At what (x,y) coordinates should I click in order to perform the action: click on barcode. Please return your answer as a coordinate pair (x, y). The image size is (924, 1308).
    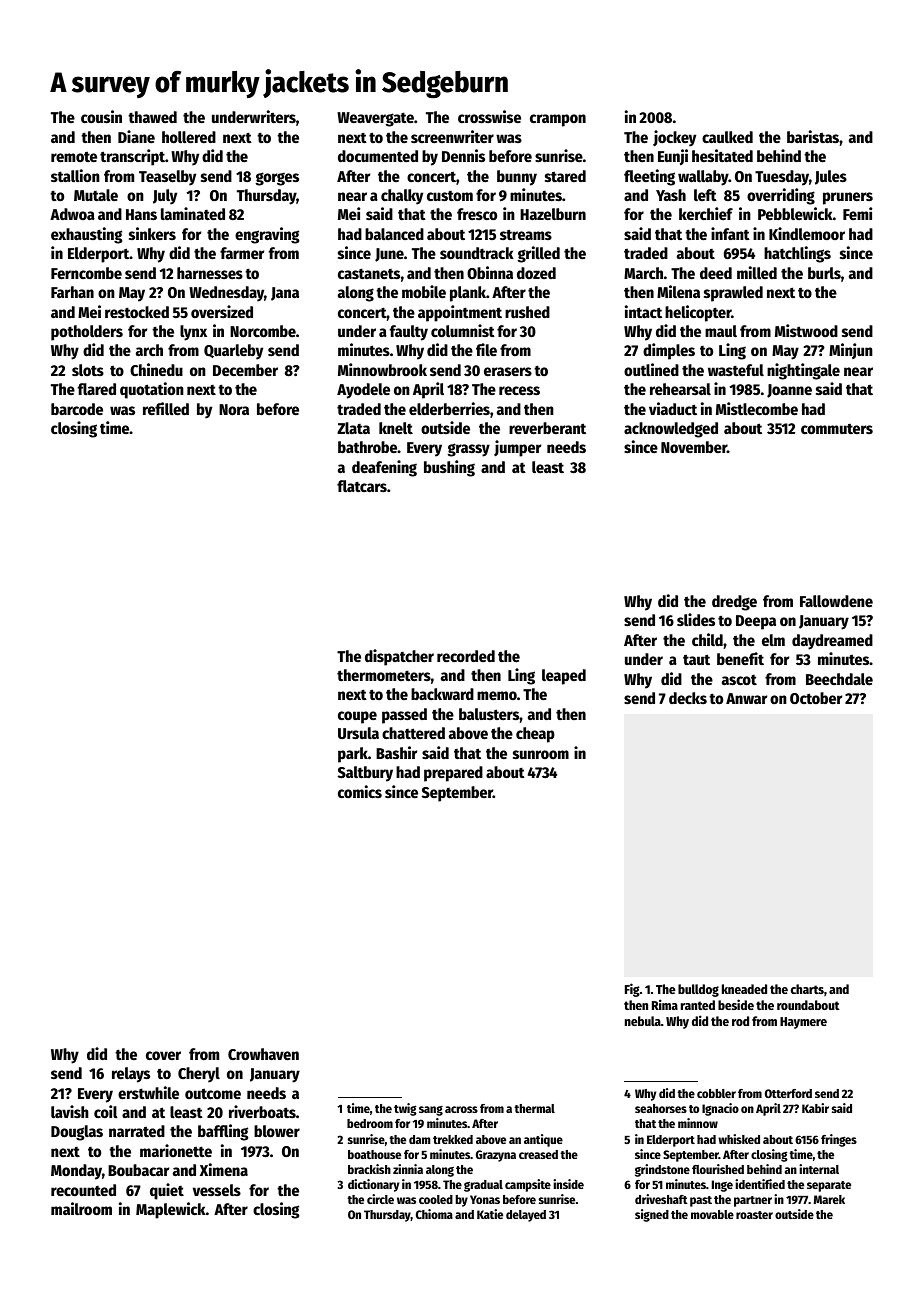
    Looking at the image, I should click on (77, 409).
